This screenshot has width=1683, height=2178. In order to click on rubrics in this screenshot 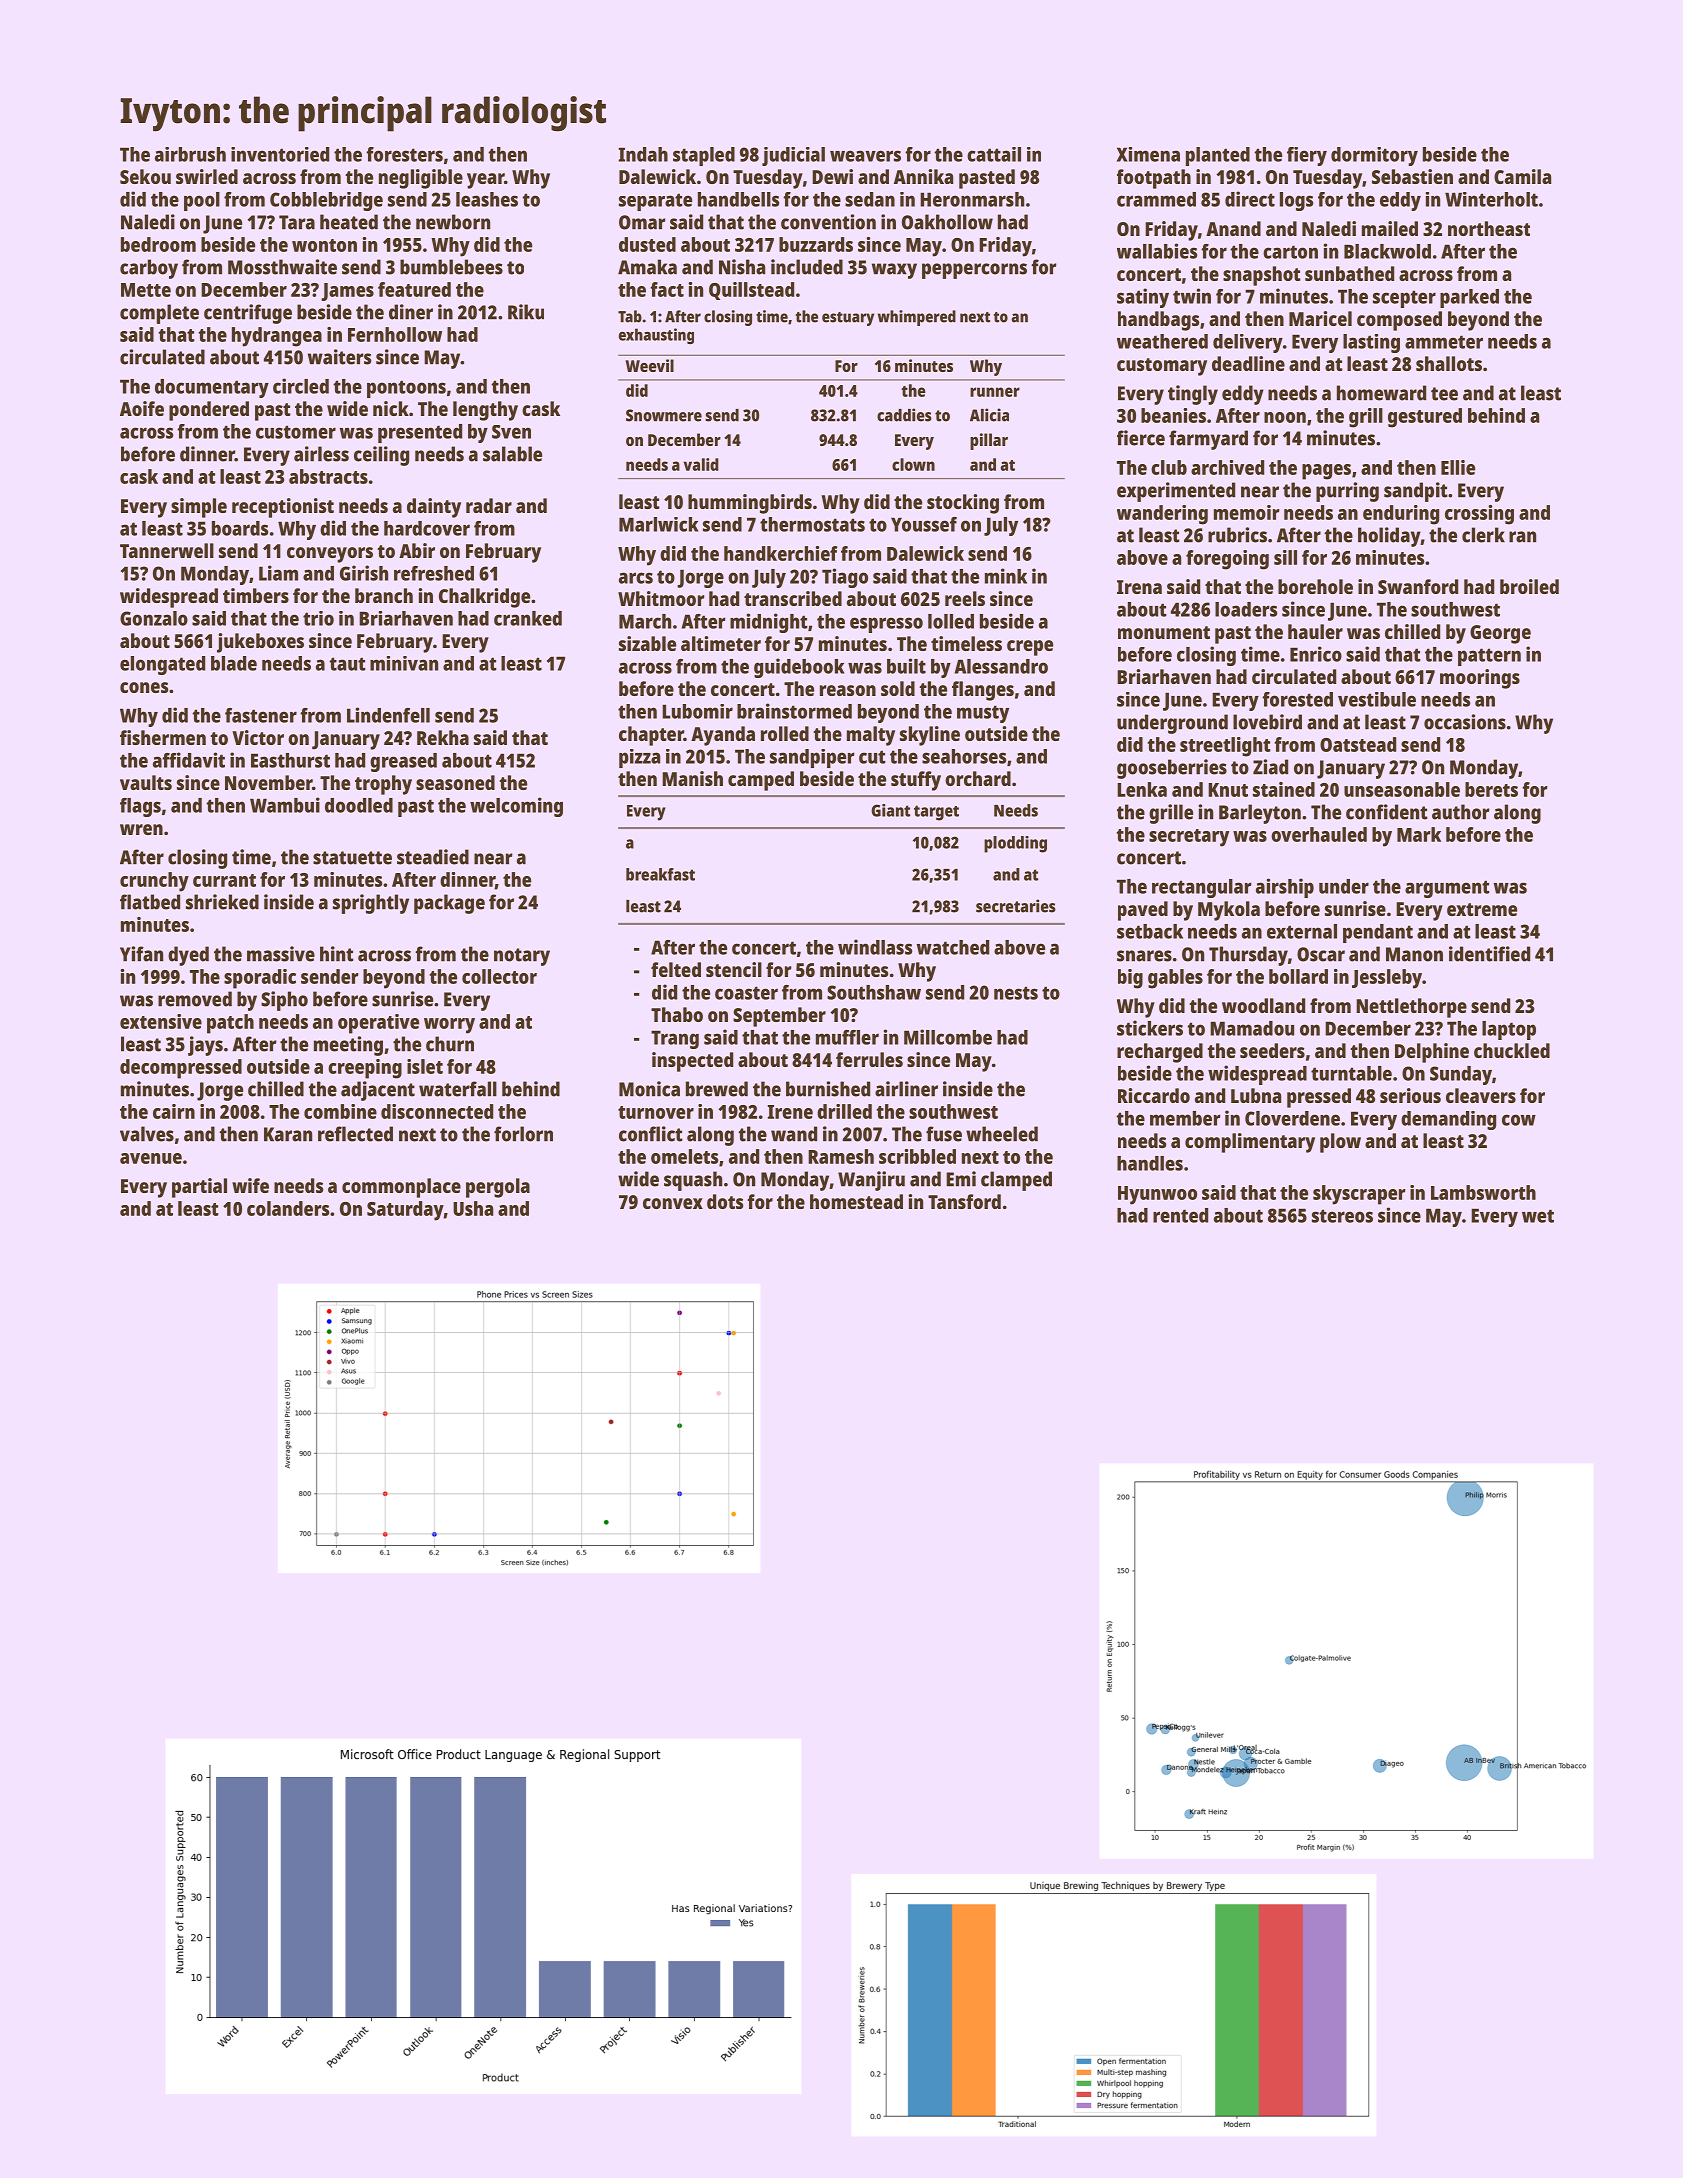, I will do `click(1237, 535)`.
